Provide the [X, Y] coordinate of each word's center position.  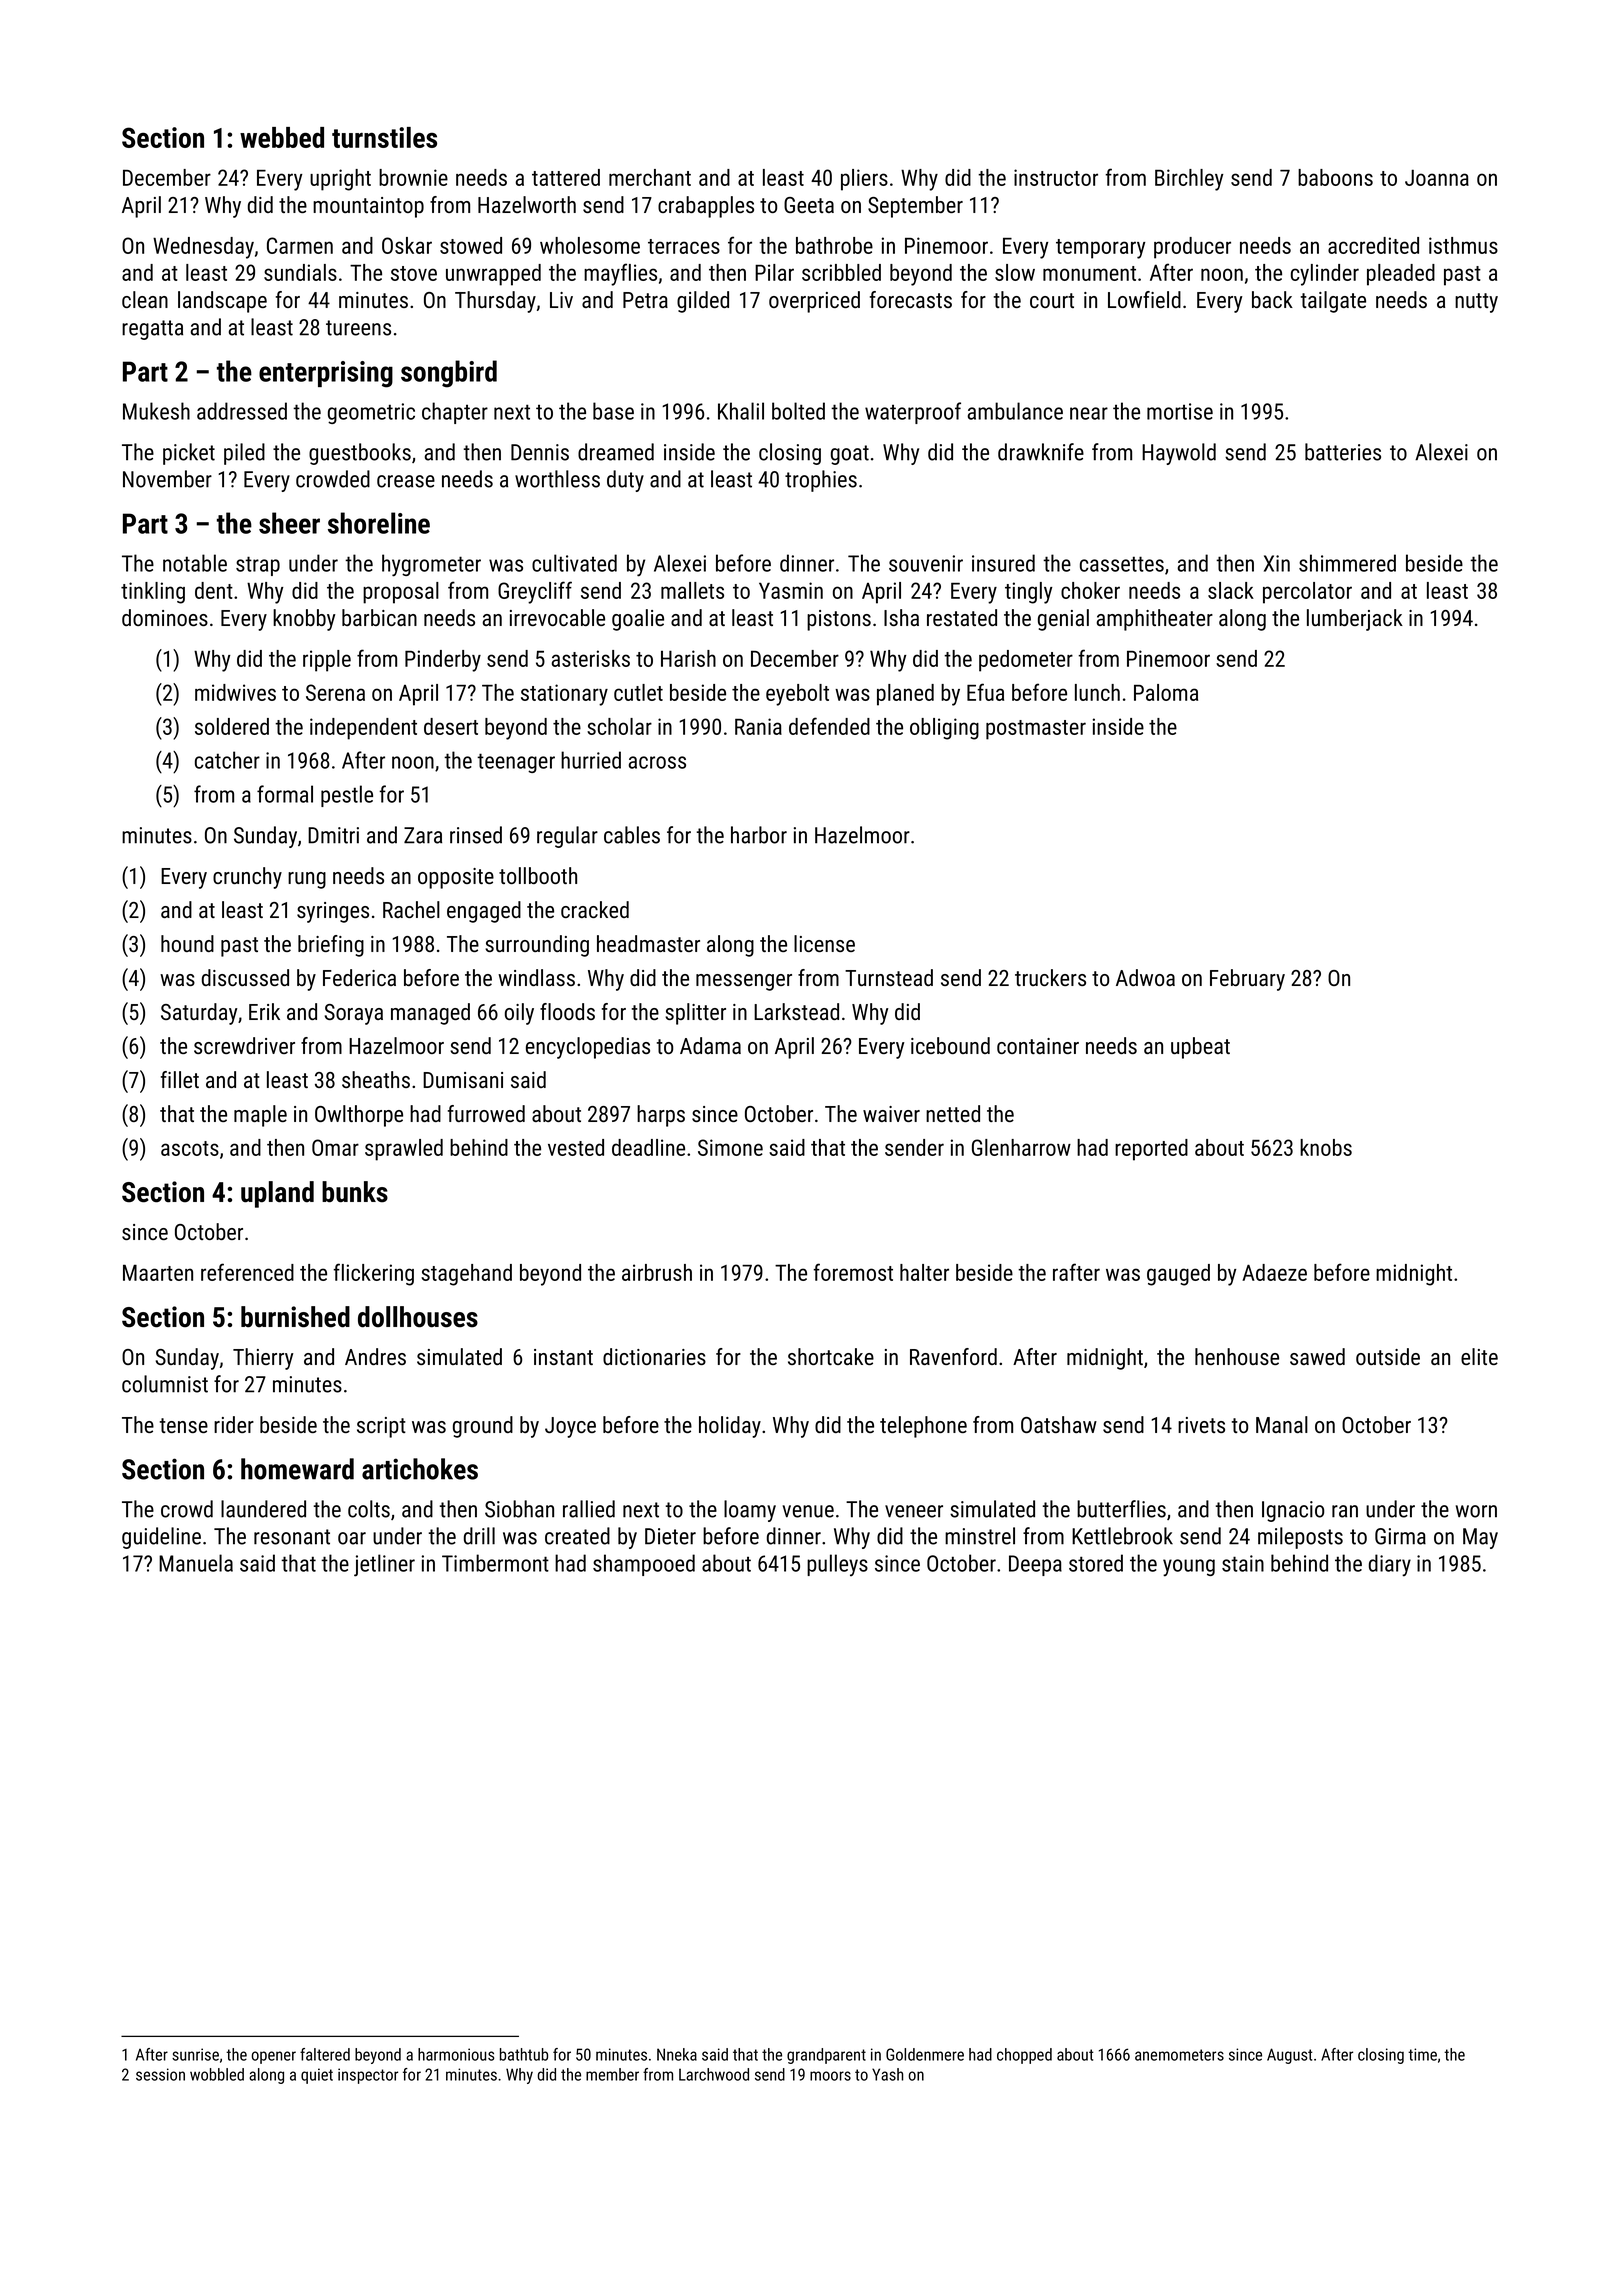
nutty [1476, 303]
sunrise [195, 2054]
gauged [1178, 1275]
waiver [891, 1114]
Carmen [300, 245]
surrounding [537, 946]
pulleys [837, 1565]
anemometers [1179, 2055]
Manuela [196, 1563]
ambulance [1015, 411]
